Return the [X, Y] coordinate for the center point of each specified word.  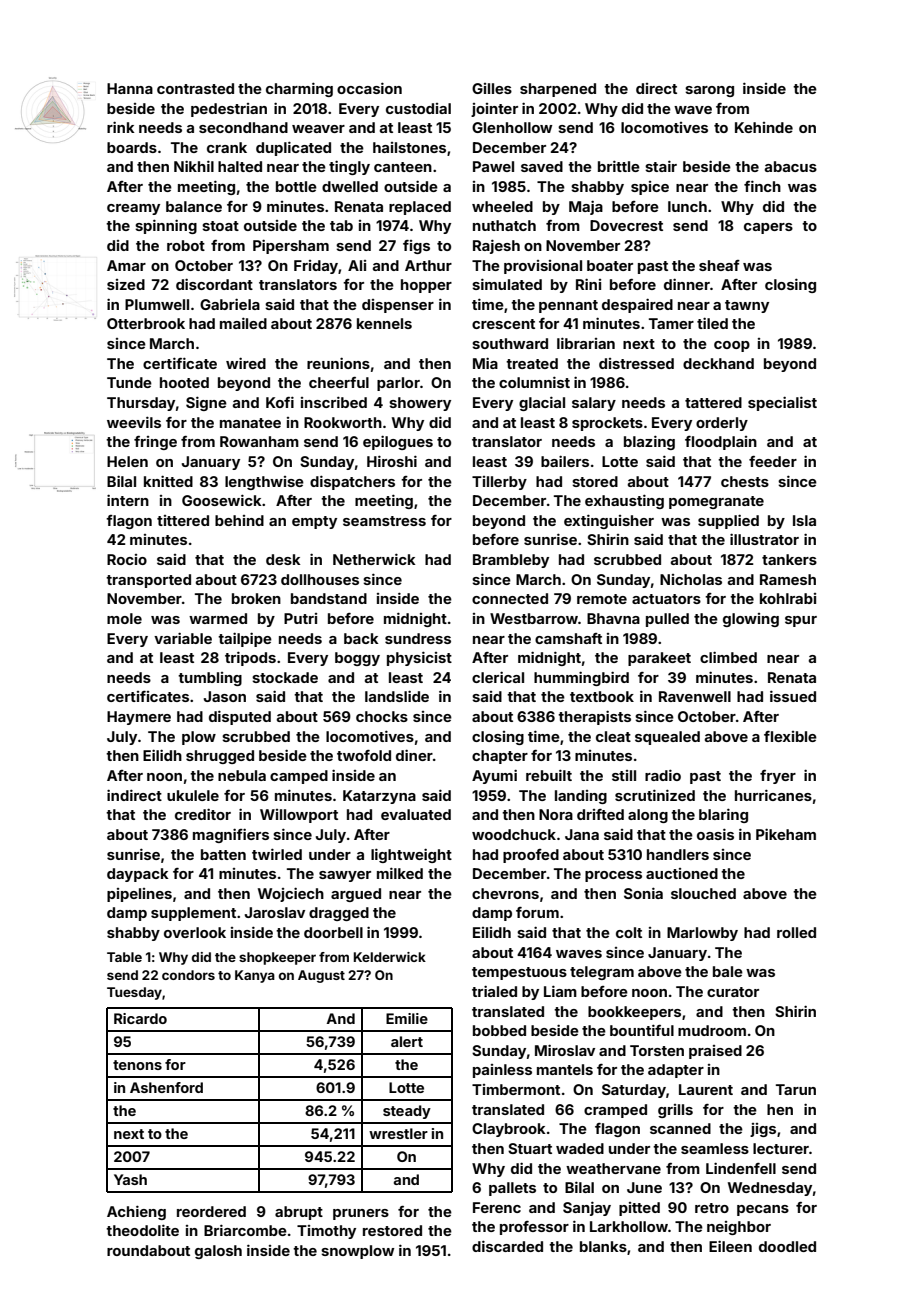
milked [400, 873]
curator [733, 992]
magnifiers [231, 835]
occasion [369, 88]
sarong [709, 91]
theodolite [142, 1230]
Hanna [130, 88]
